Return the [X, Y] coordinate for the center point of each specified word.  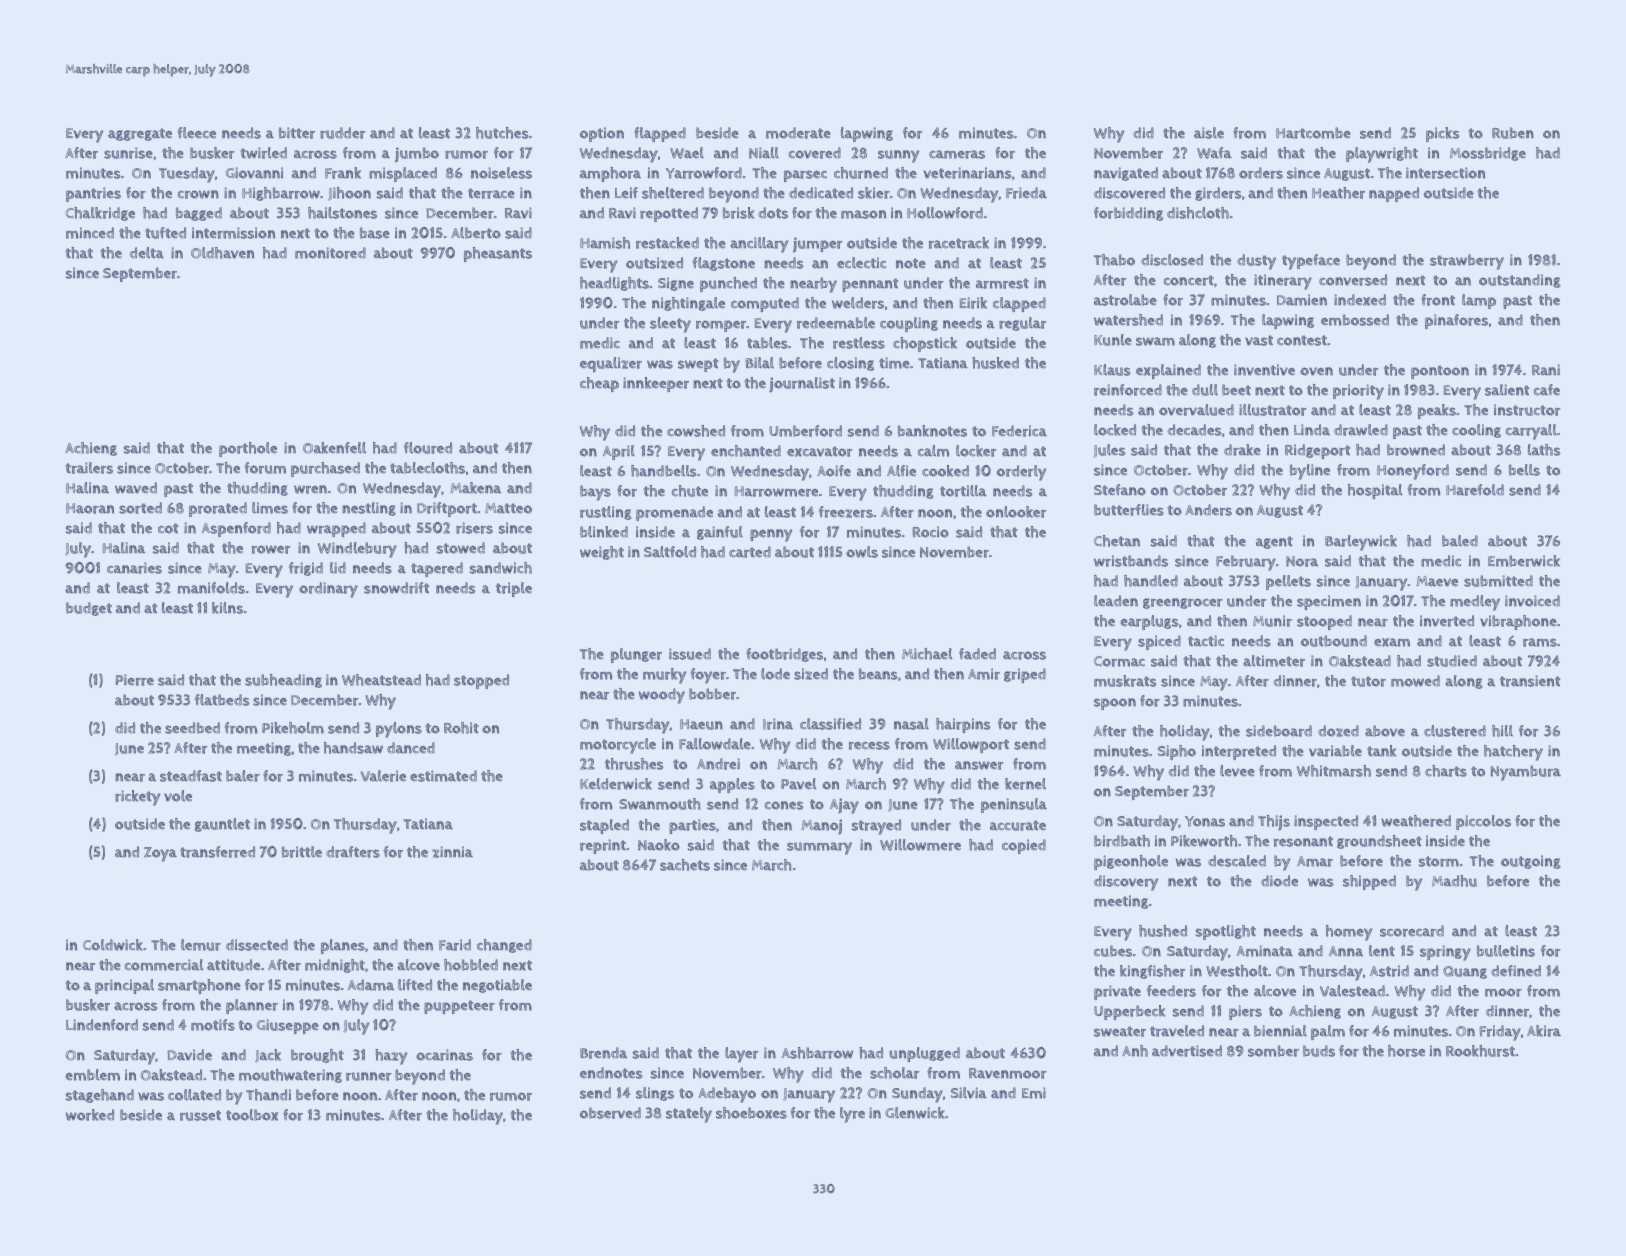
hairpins [963, 725]
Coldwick [113, 945]
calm [933, 451]
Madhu [1454, 881]
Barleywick [1361, 543]
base [375, 233]
